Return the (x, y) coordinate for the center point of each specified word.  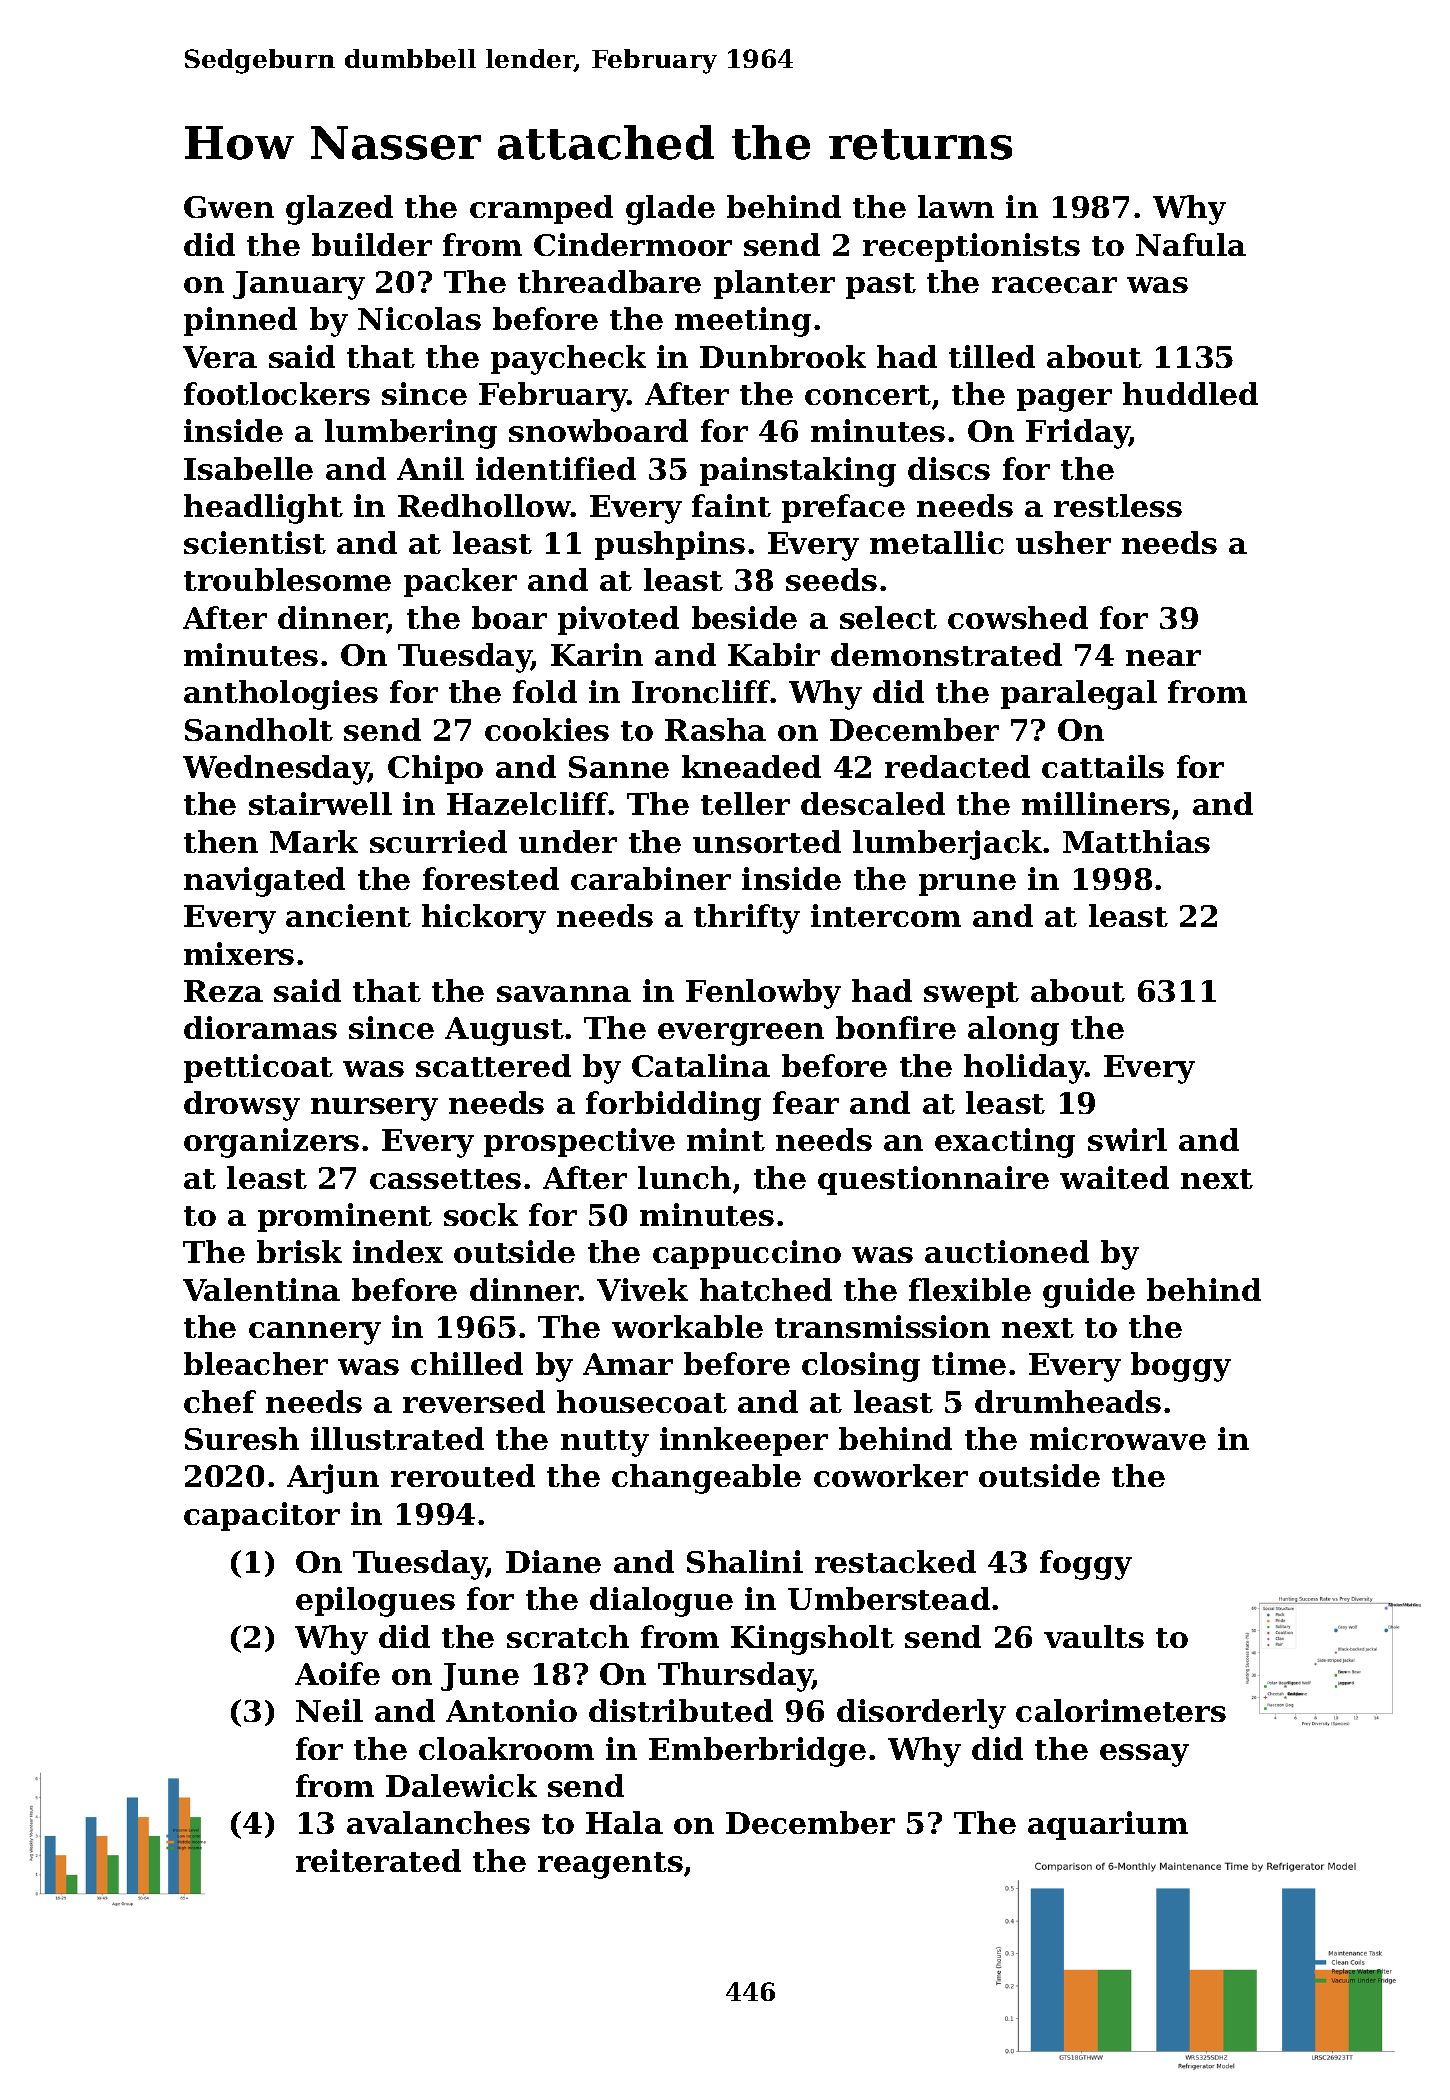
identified (556, 468)
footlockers (277, 393)
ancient (348, 915)
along (1013, 1031)
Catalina (701, 1065)
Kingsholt (812, 1640)
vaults (1094, 1636)
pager (1064, 400)
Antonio (511, 1710)
